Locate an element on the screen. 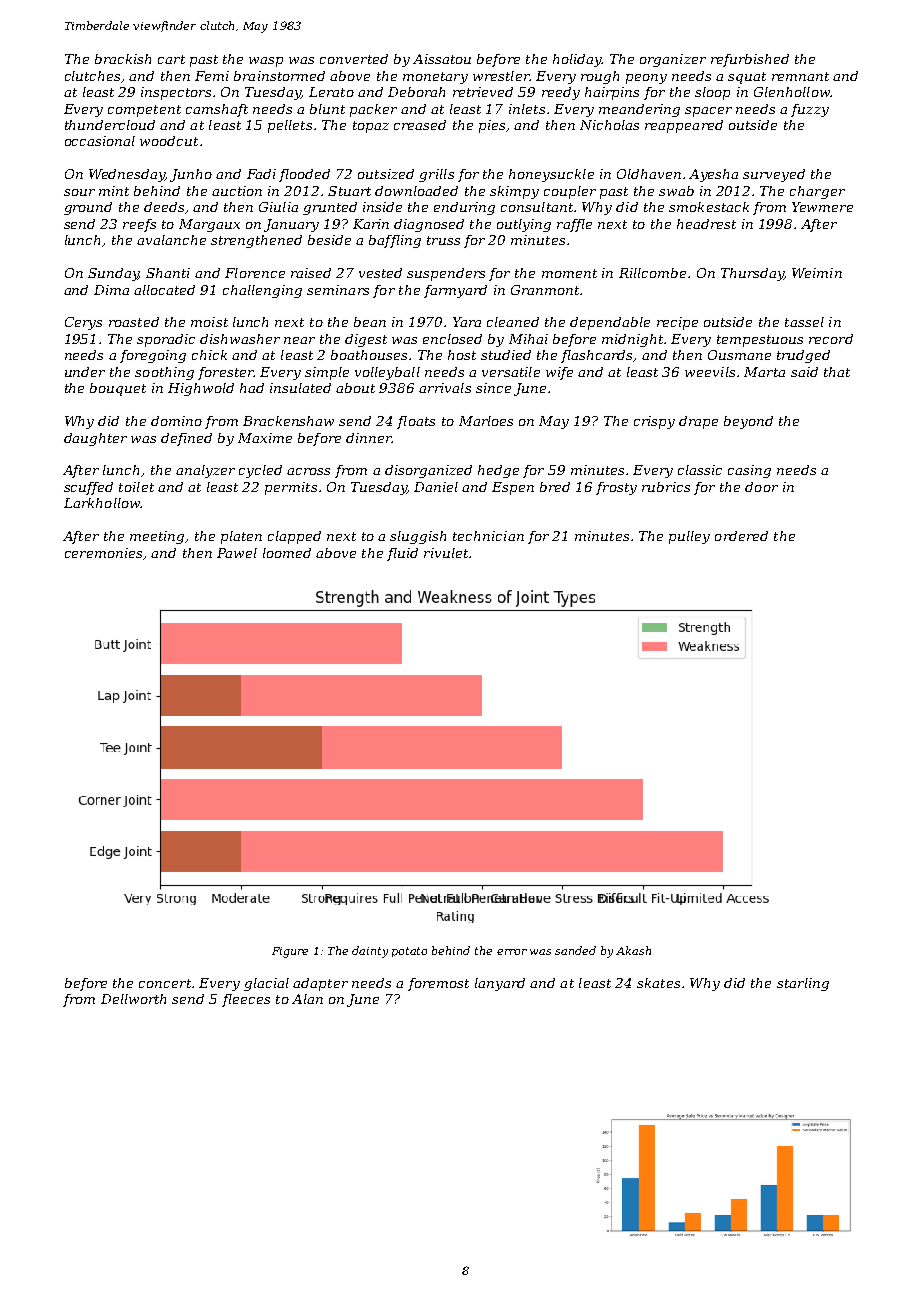 This screenshot has height=1308, width=924. Pawel is located at coordinates (237, 553).
